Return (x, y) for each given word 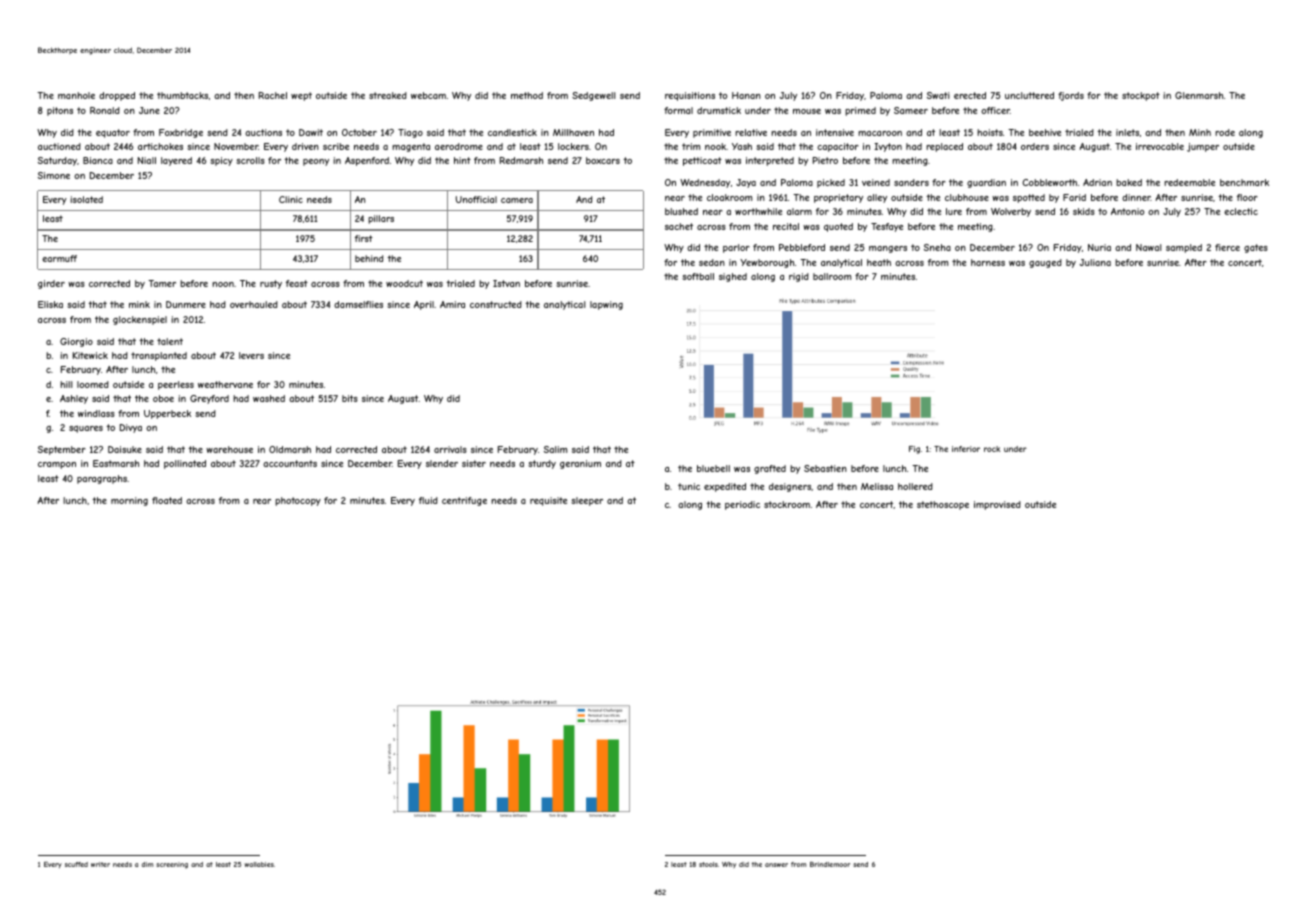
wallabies (259, 864)
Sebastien (825, 468)
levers (251, 355)
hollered (915, 486)
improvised (997, 505)
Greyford (209, 399)
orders (1035, 146)
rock (992, 449)
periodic (742, 505)
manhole (76, 95)
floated (167, 500)
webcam (428, 95)
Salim (555, 449)
